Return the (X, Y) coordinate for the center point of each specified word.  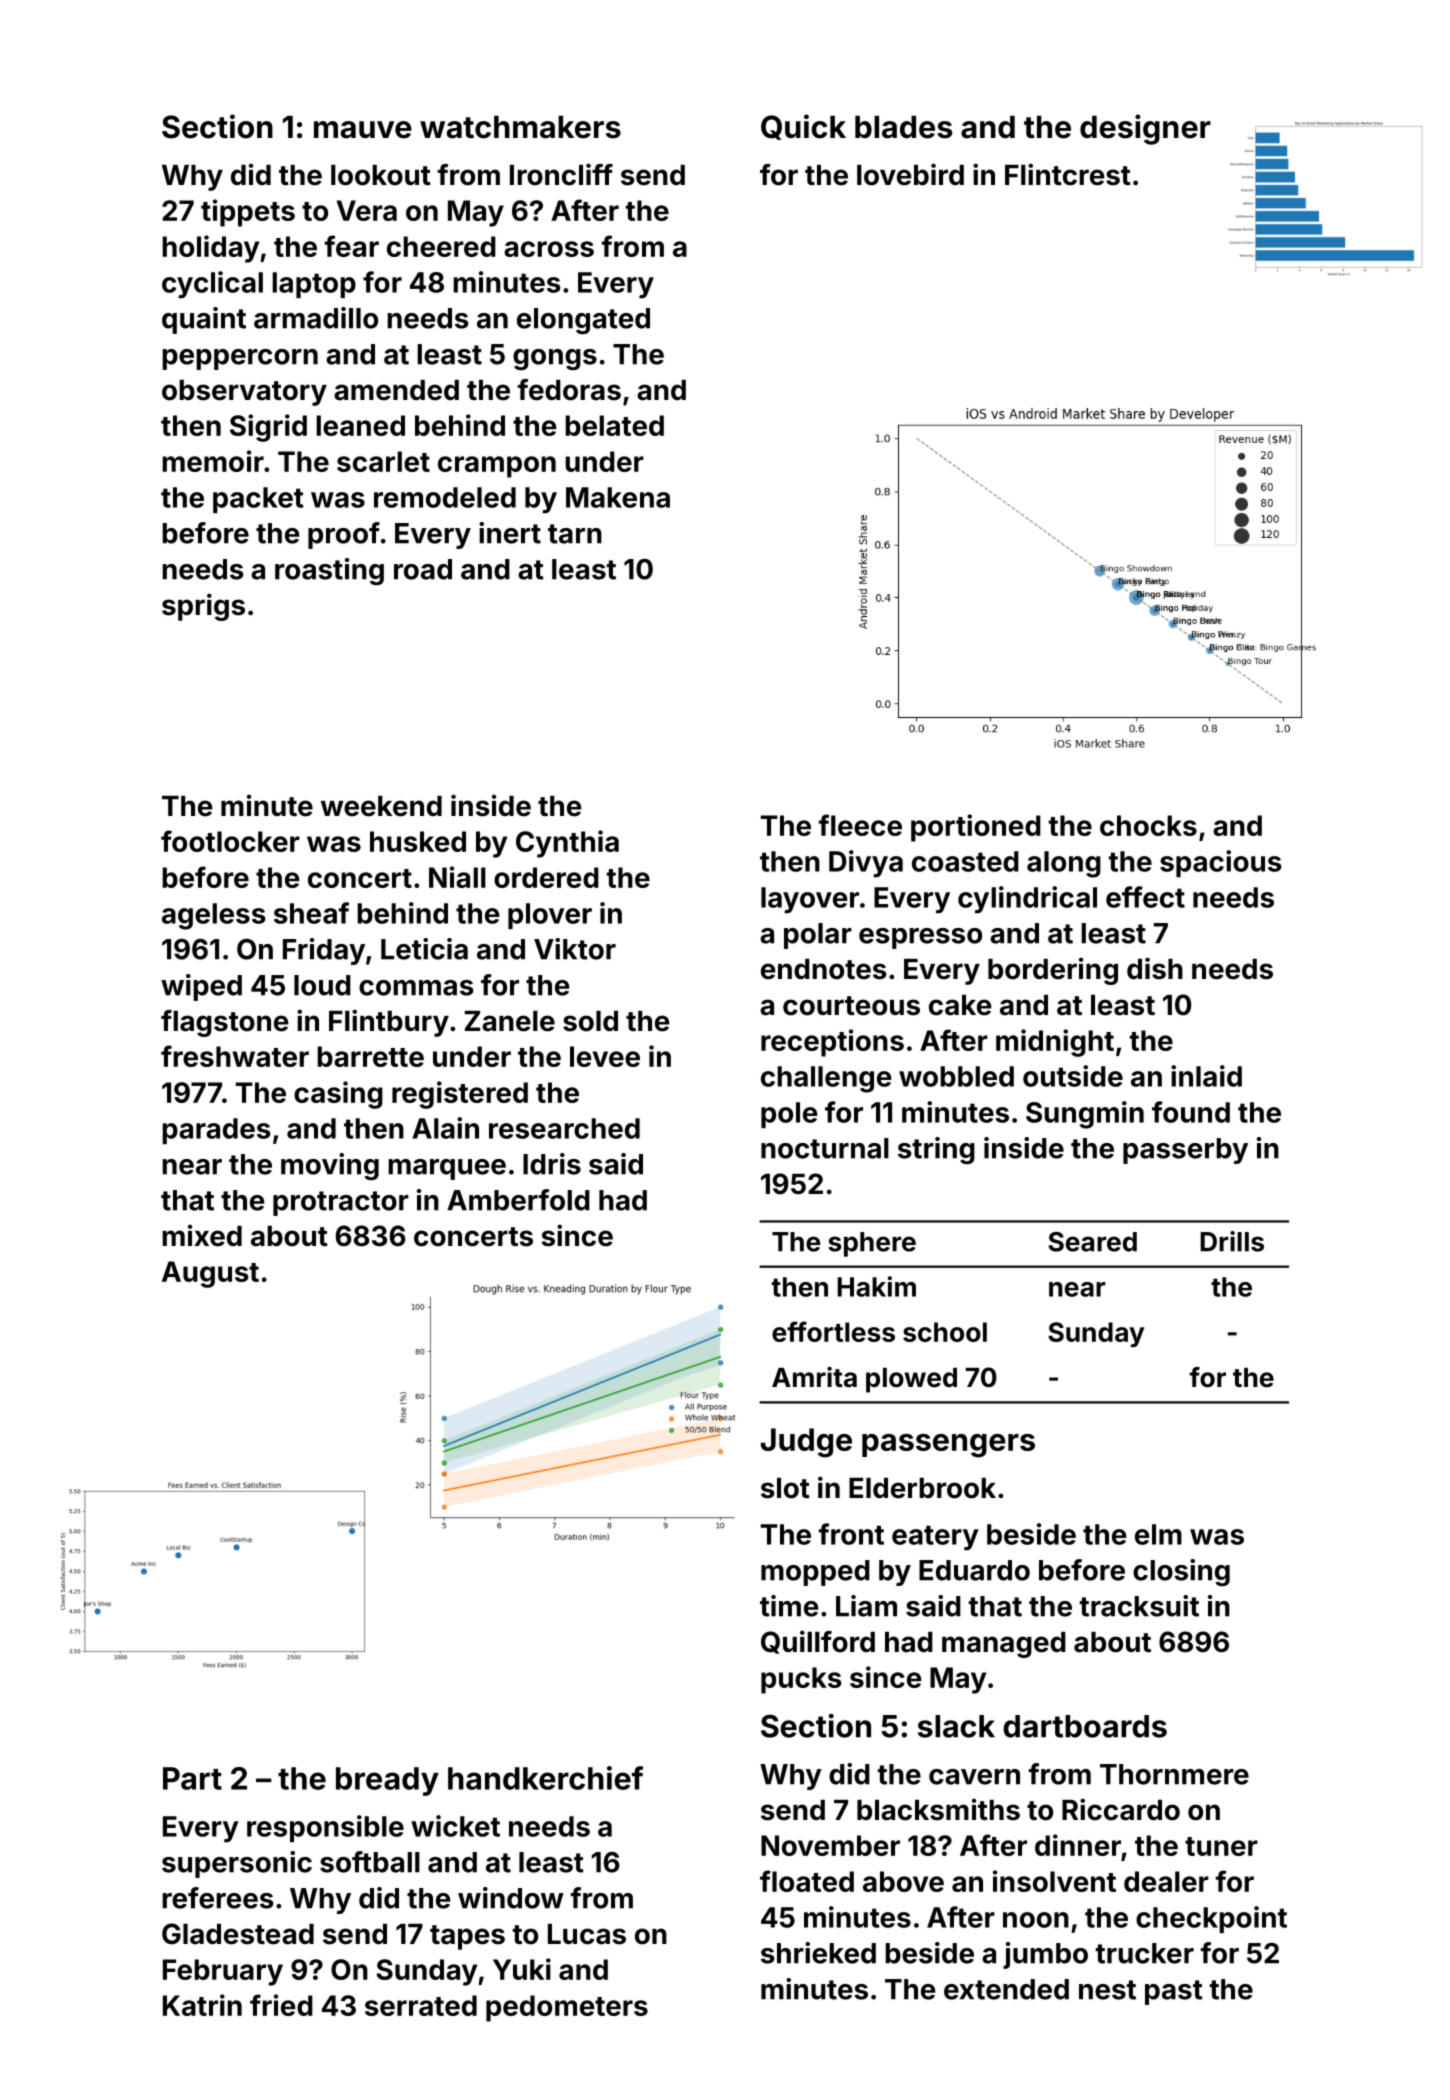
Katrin (202, 2005)
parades (216, 1131)
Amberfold (518, 1200)
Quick (803, 127)
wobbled (956, 1076)
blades (903, 127)
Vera (367, 210)
